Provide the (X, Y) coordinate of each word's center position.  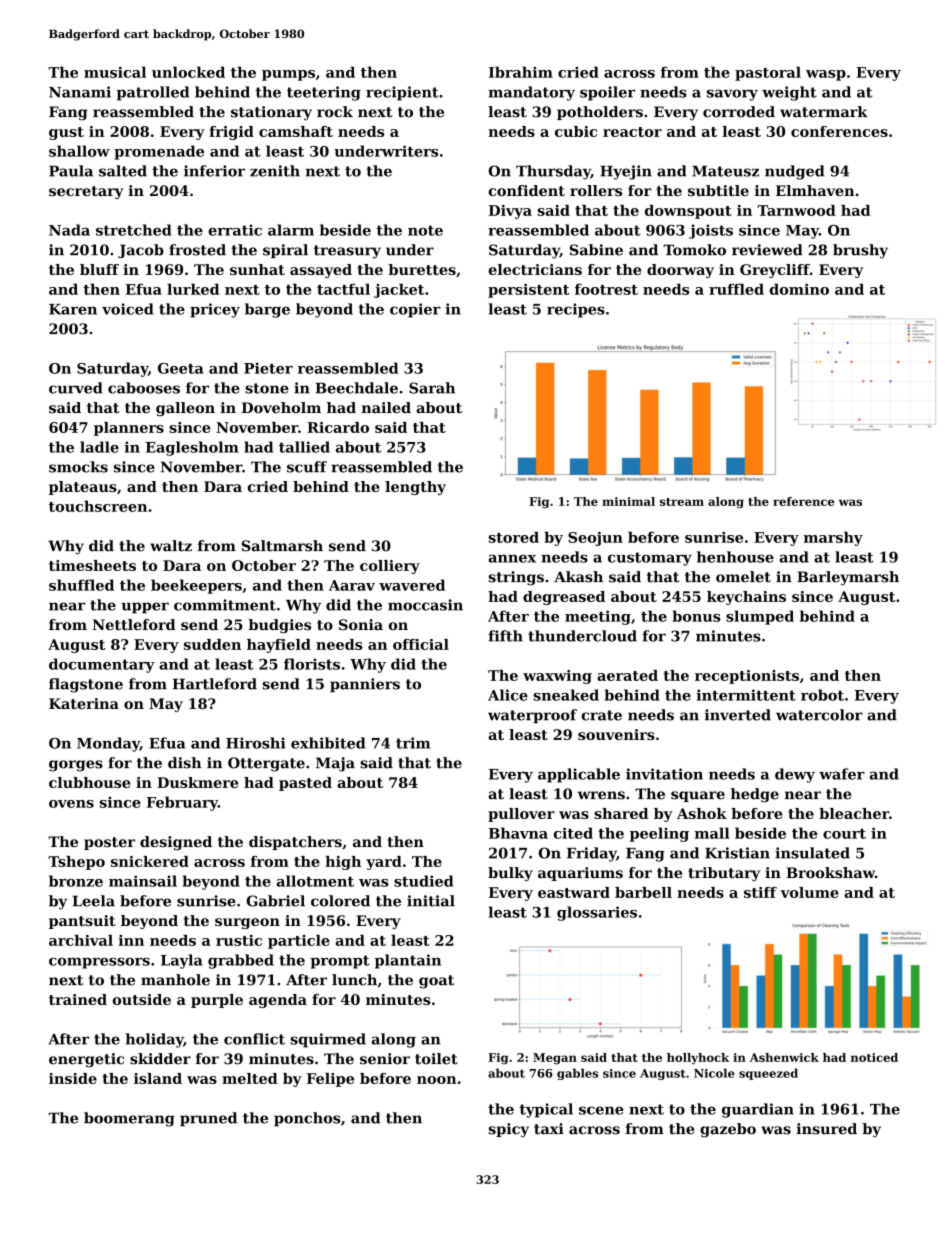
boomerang (129, 1119)
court (844, 834)
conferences (839, 131)
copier (415, 310)
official (421, 644)
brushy (860, 251)
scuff (307, 467)
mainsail (143, 881)
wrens (601, 795)
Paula (71, 171)
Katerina (84, 703)
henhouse (735, 557)
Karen (73, 309)
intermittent (746, 695)
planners (129, 429)
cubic (576, 131)
